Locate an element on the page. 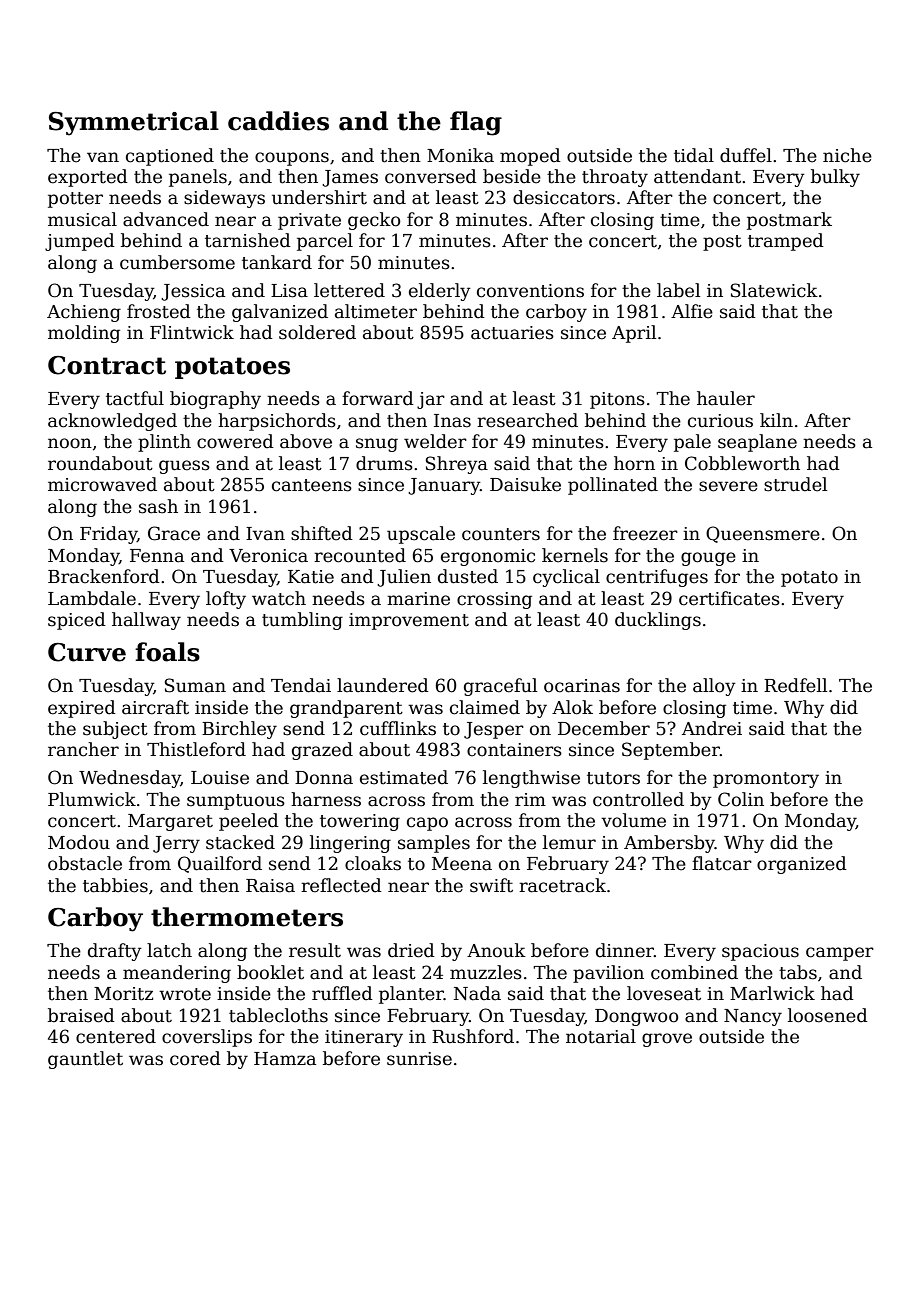 The height and width of the document is (1308, 924). obstacle is located at coordinates (85, 863).
